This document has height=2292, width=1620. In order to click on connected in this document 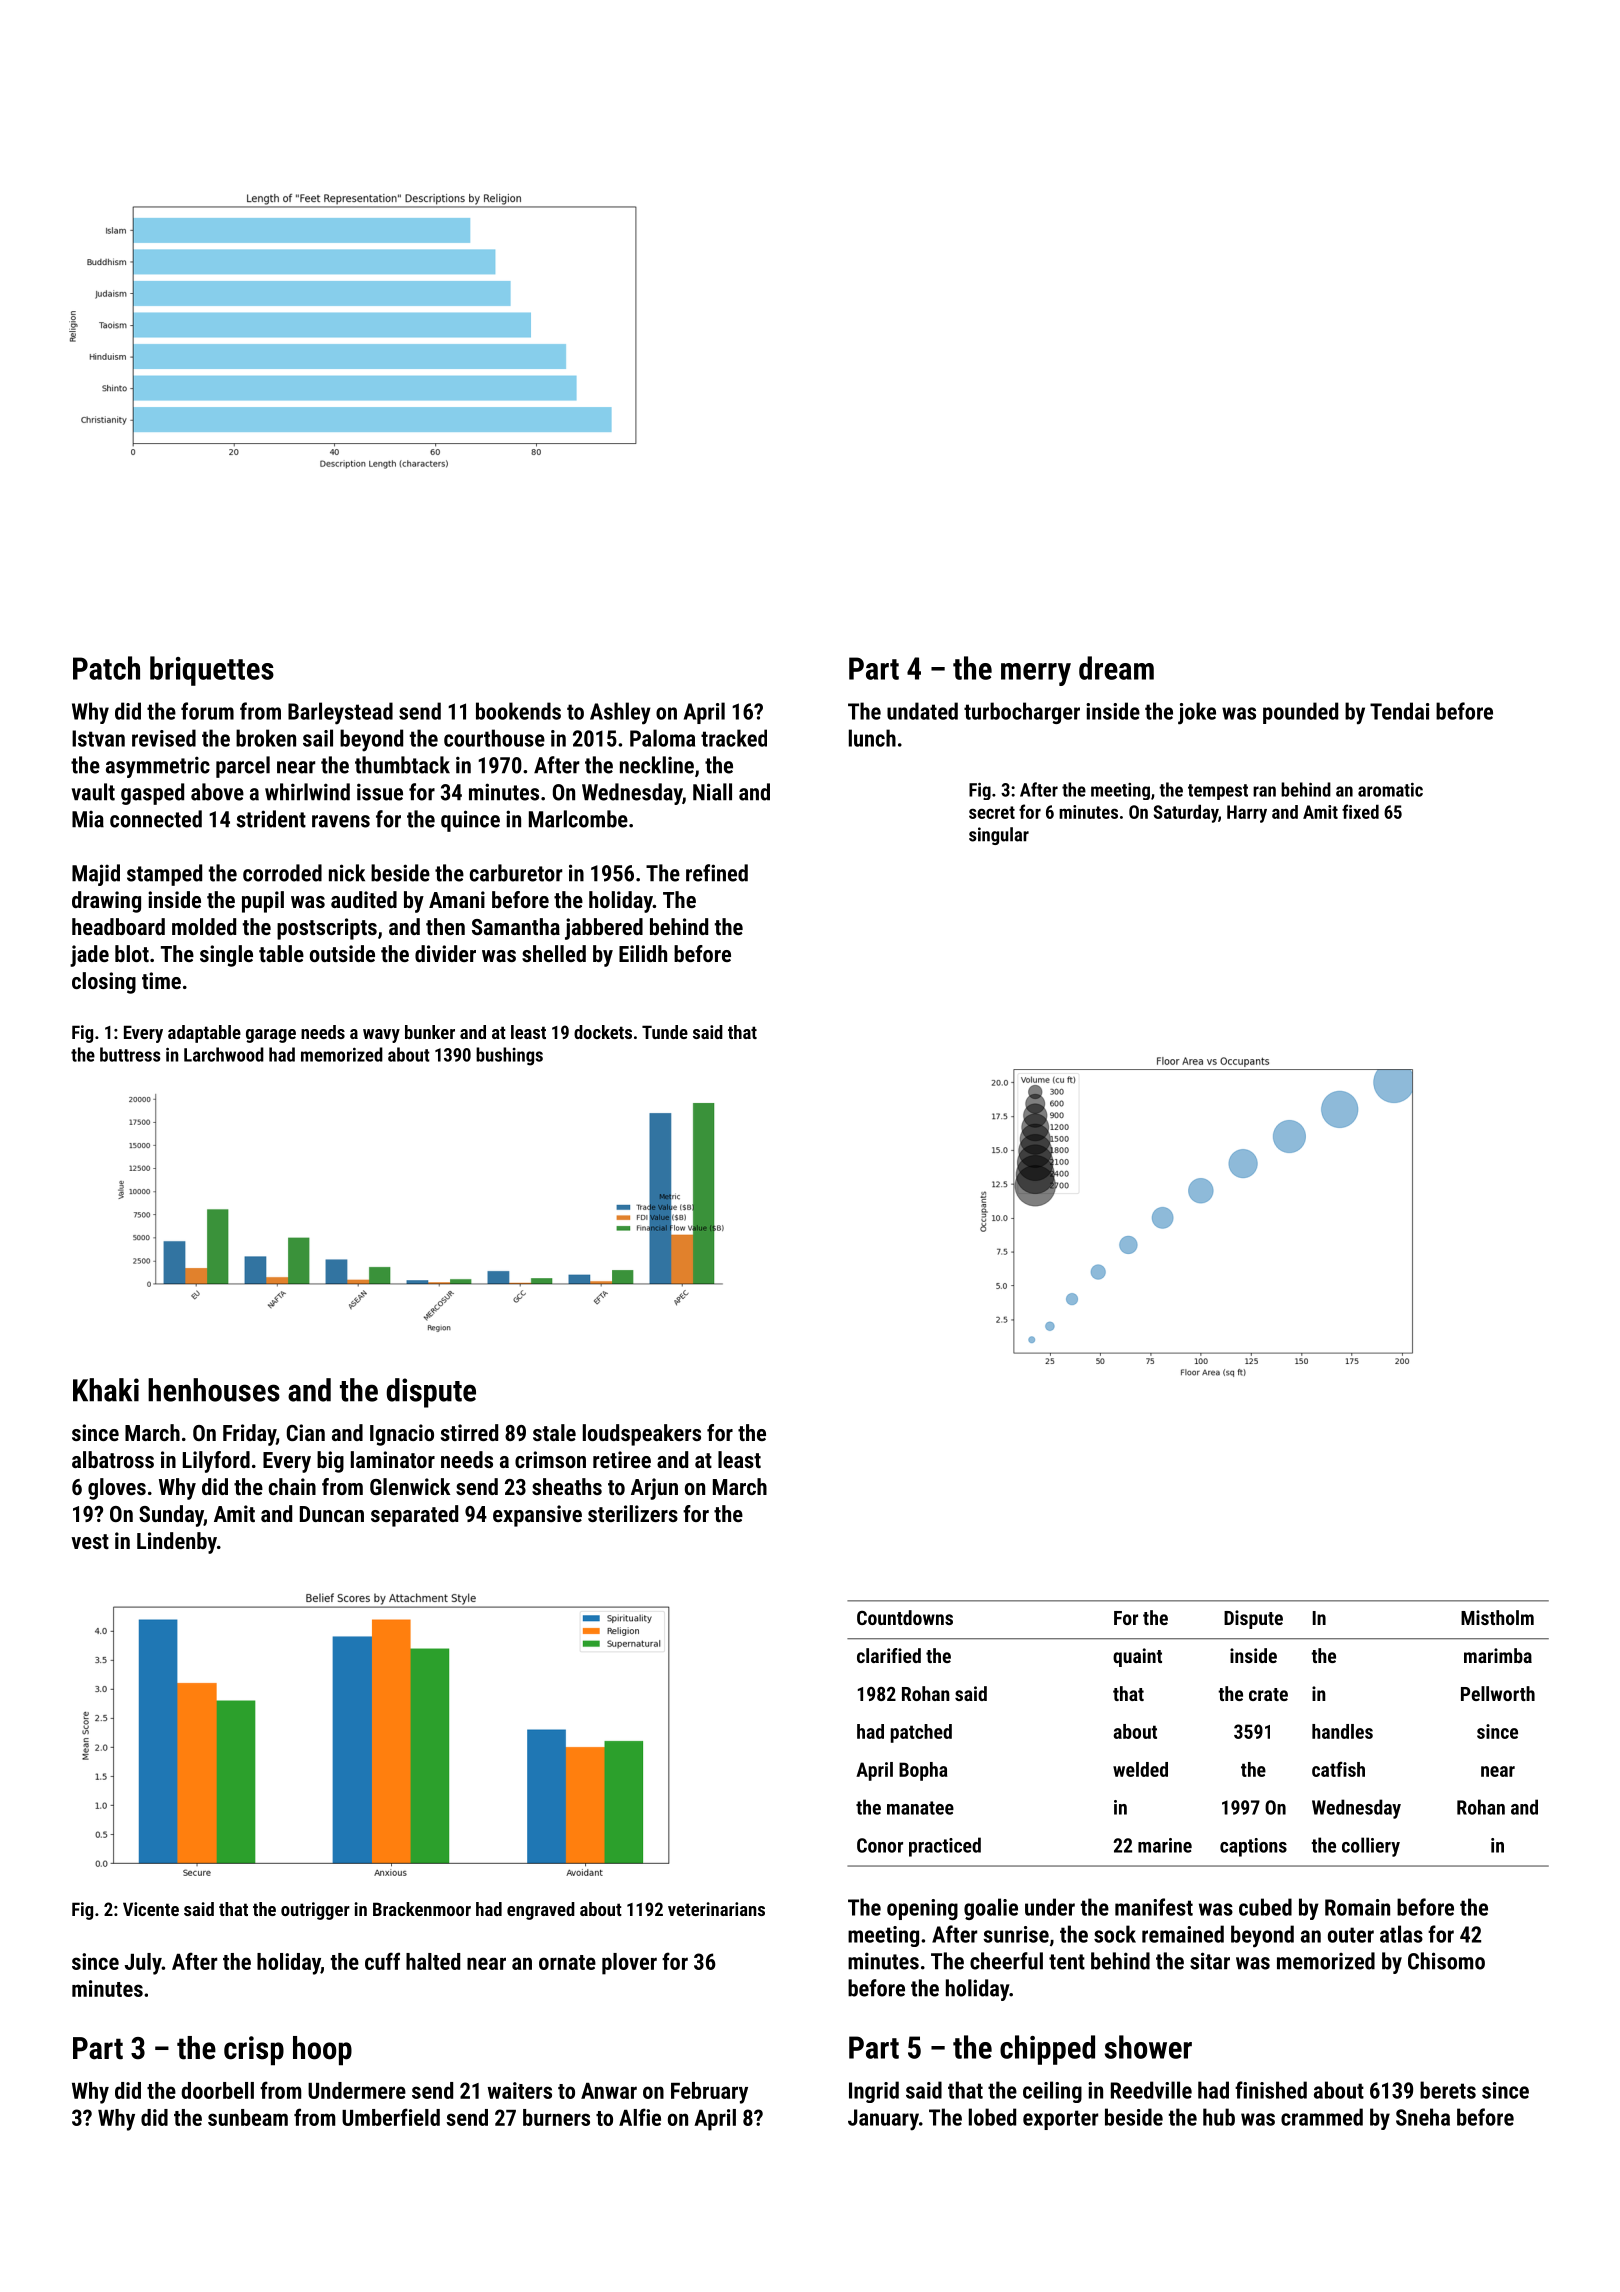, I will do `click(156, 819)`.
